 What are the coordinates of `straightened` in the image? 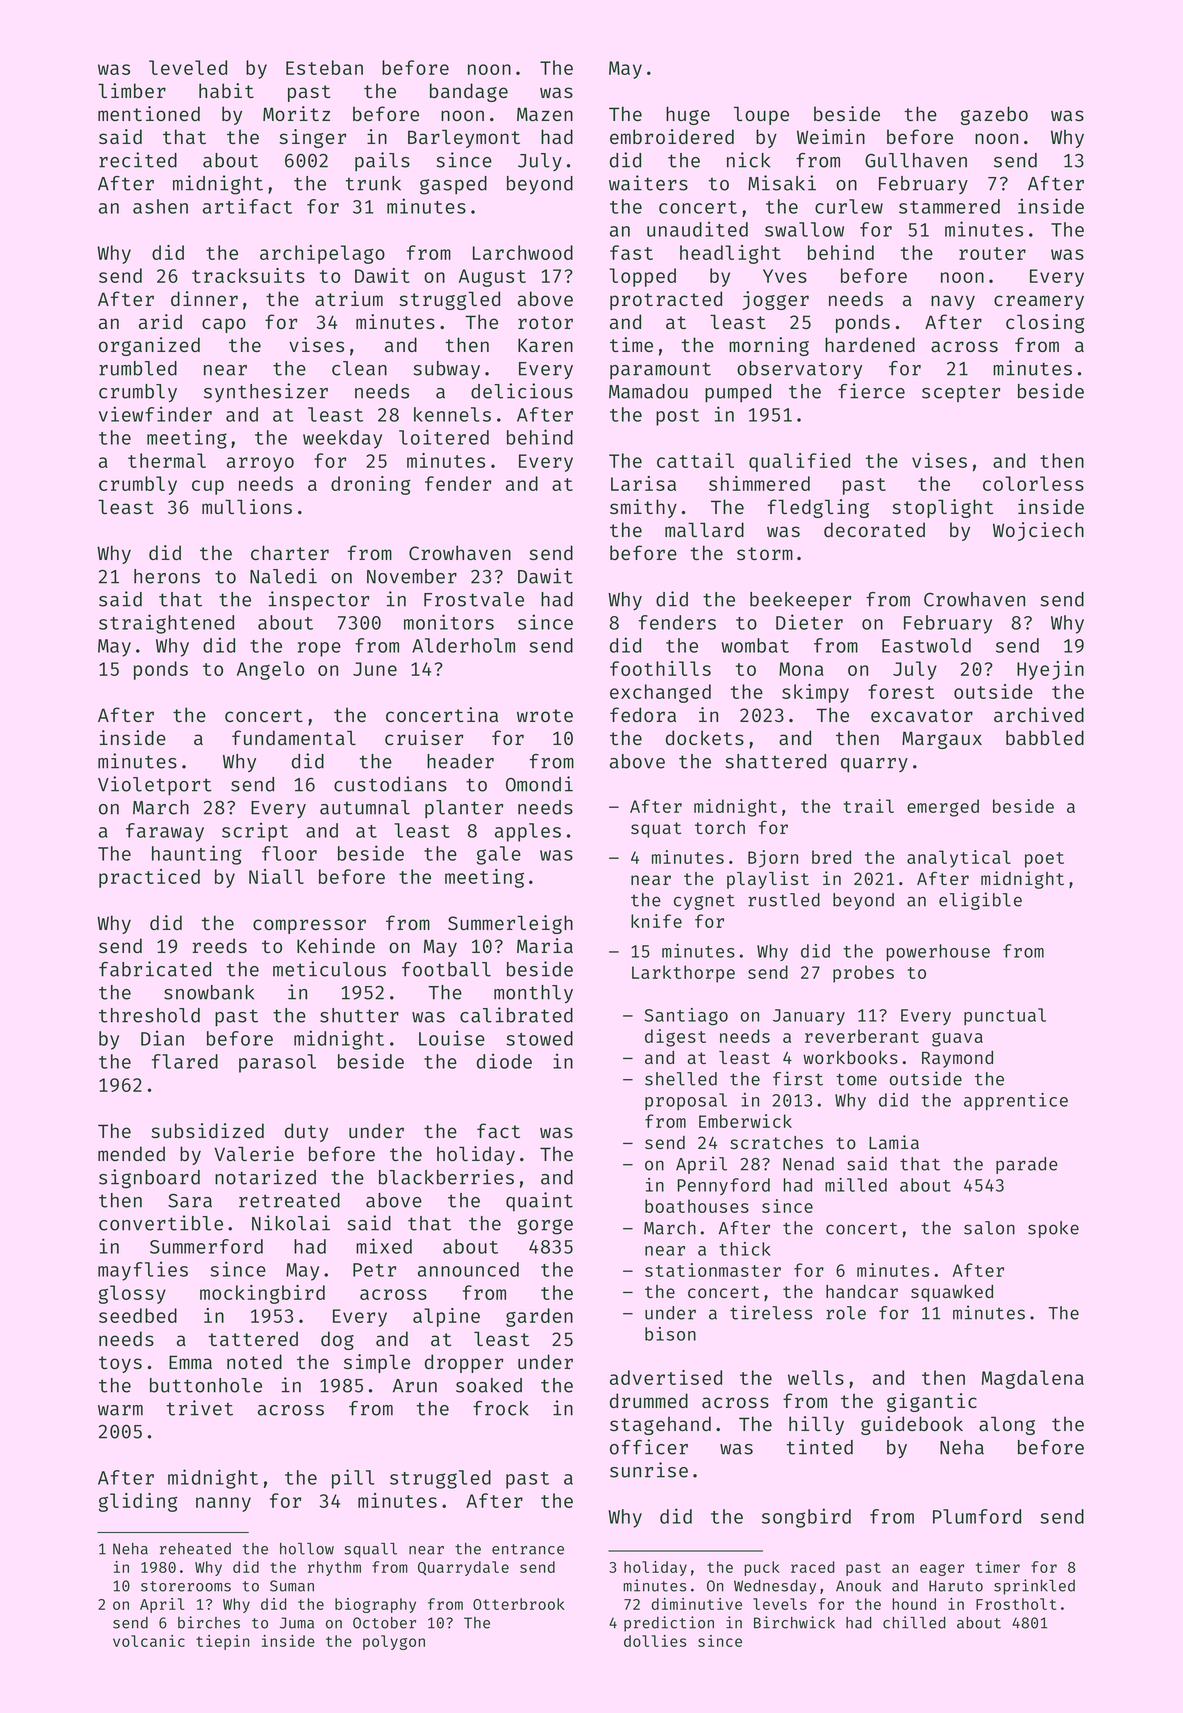 It's located at (166, 624).
